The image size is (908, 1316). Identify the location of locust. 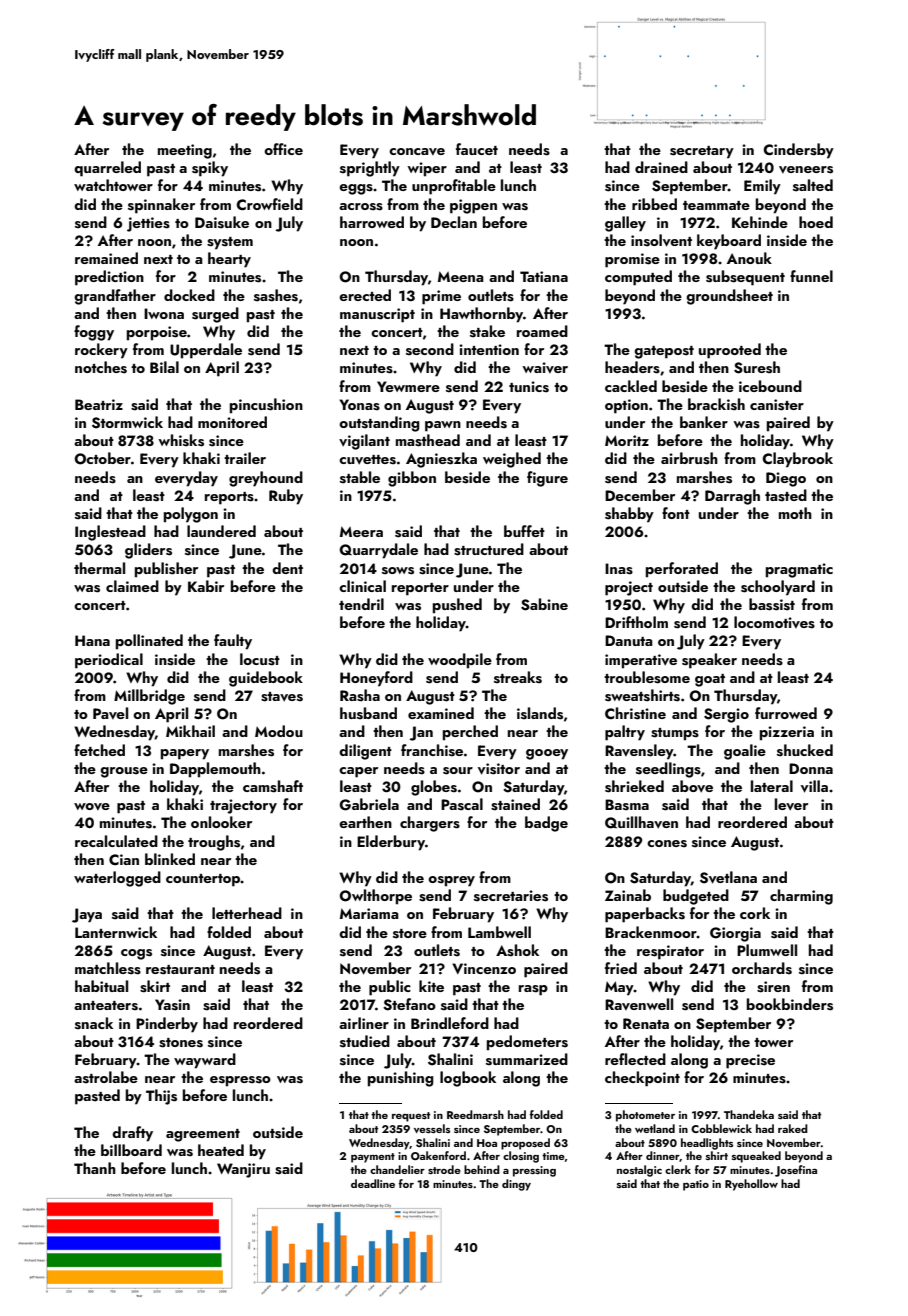
(260, 659).
